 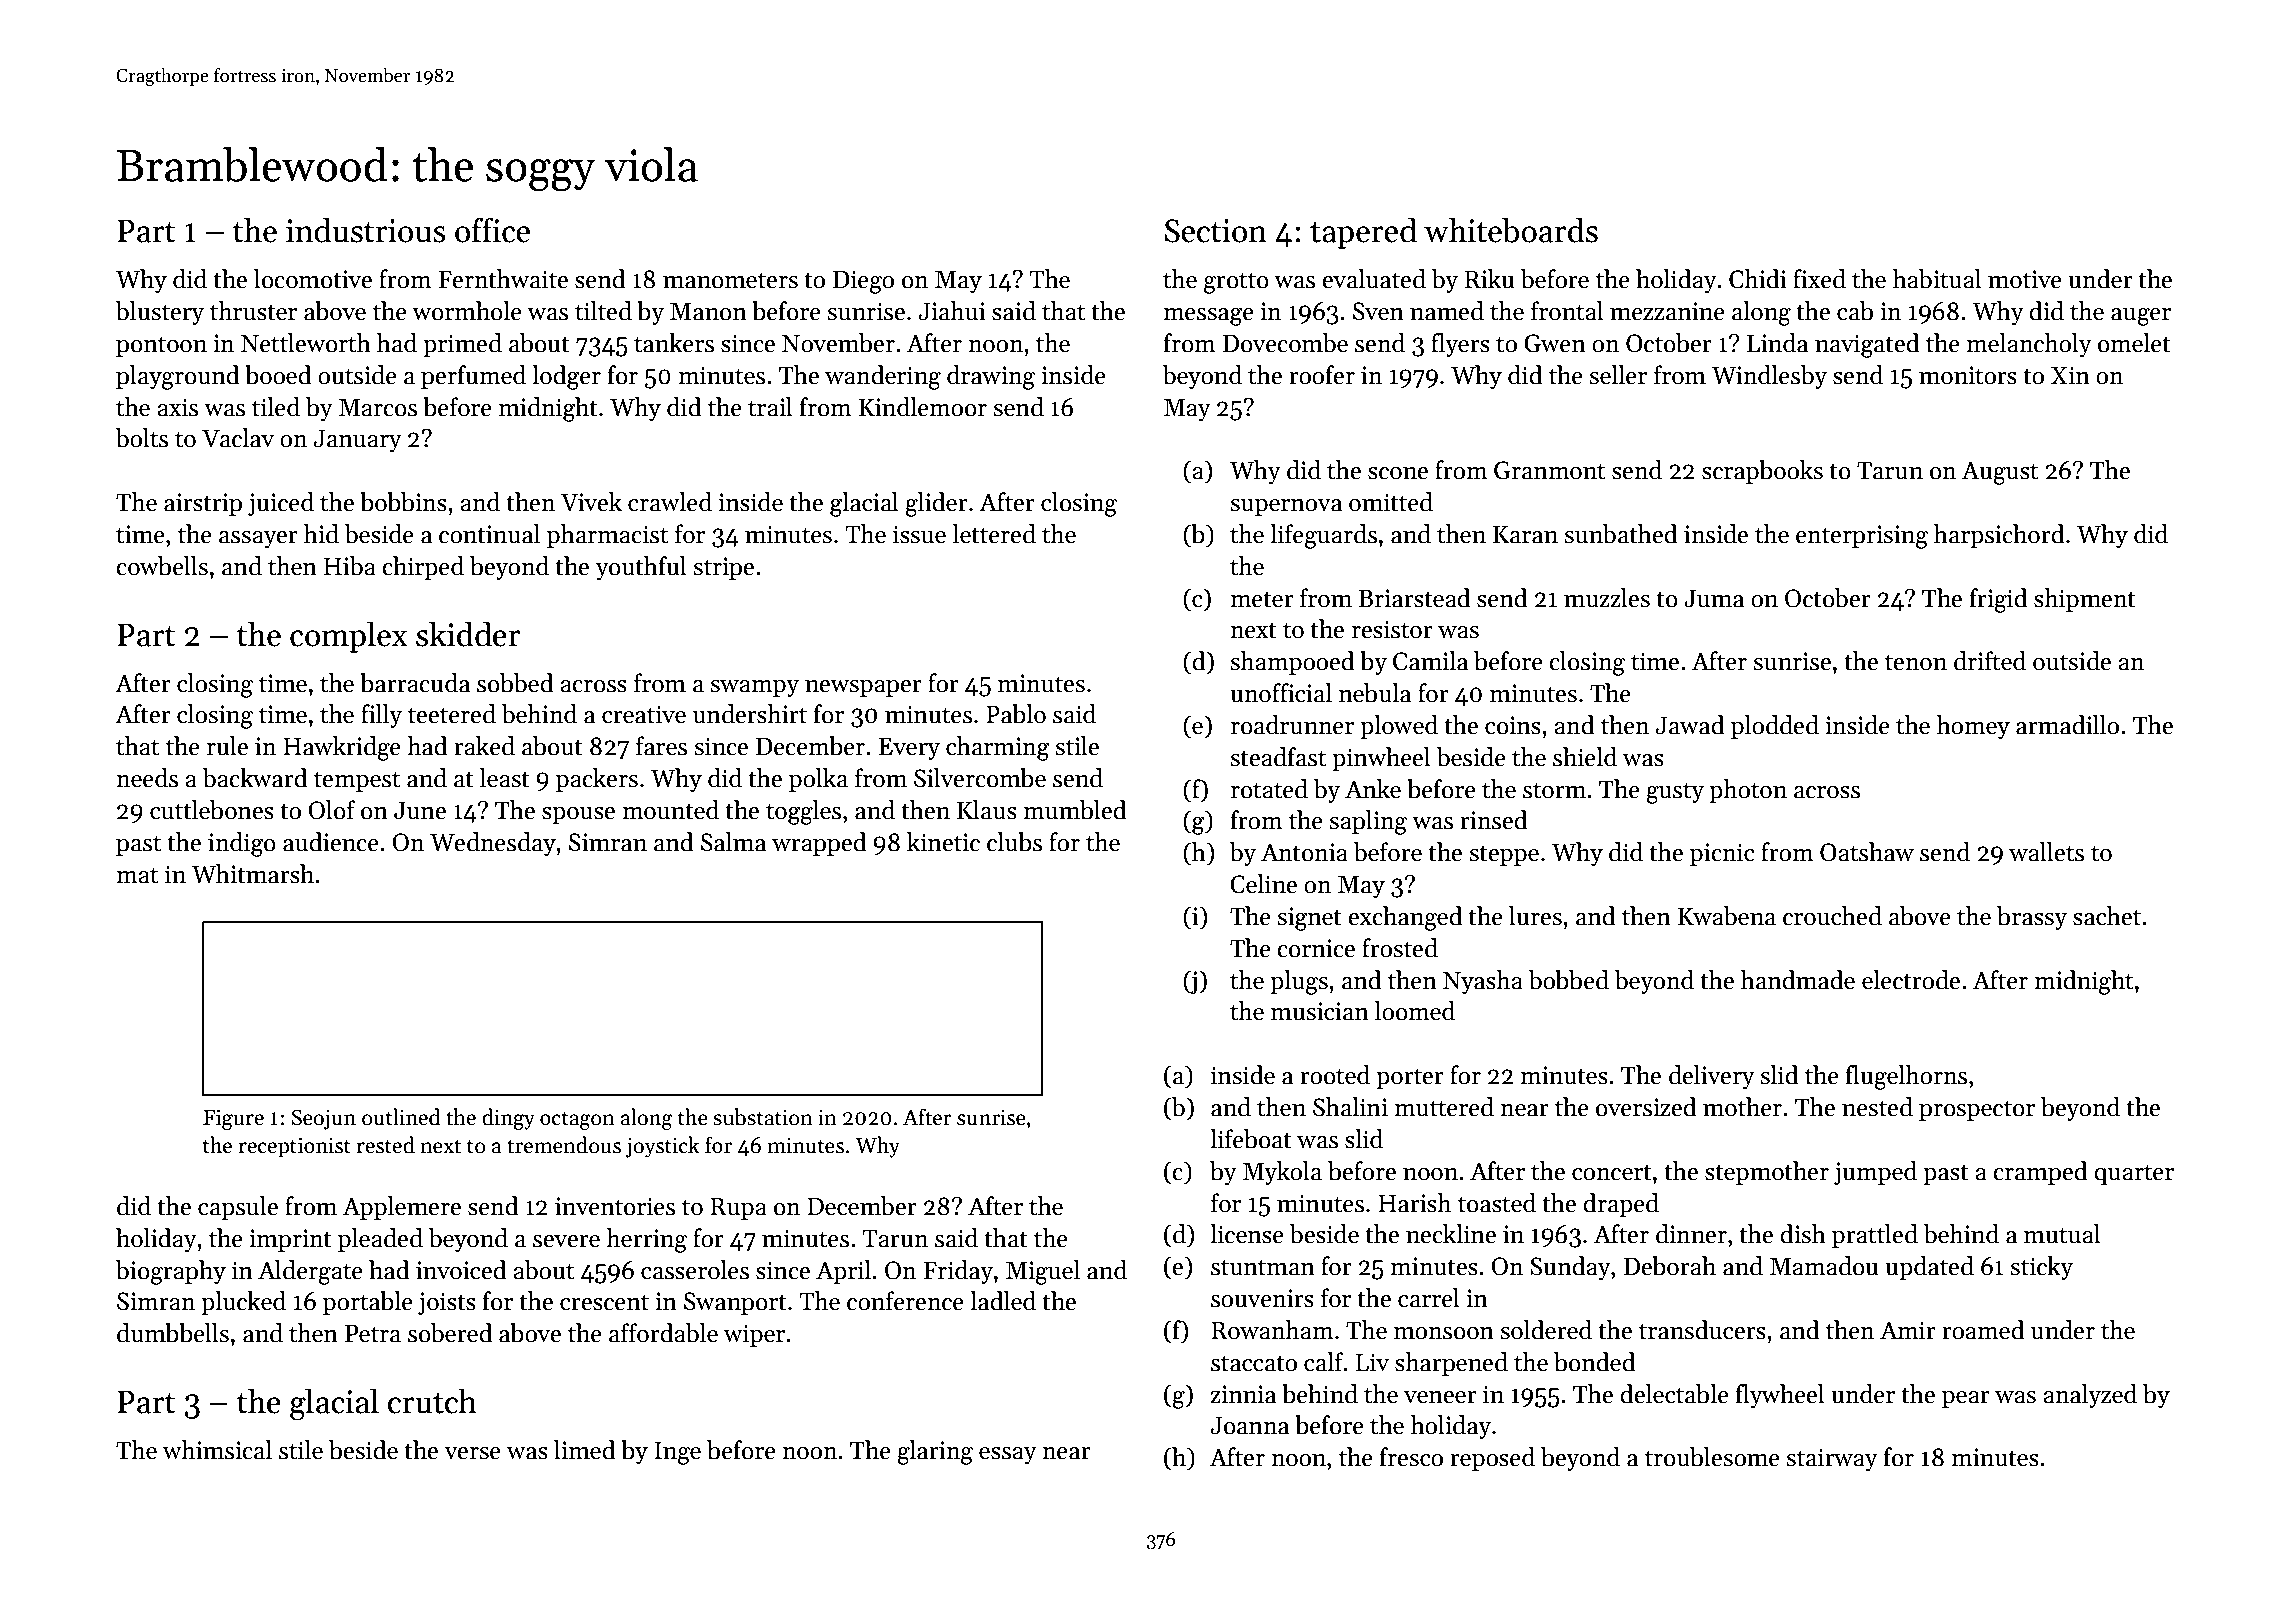 What do you see at coordinates (331, 842) in the image?
I see `audience` at bounding box center [331, 842].
